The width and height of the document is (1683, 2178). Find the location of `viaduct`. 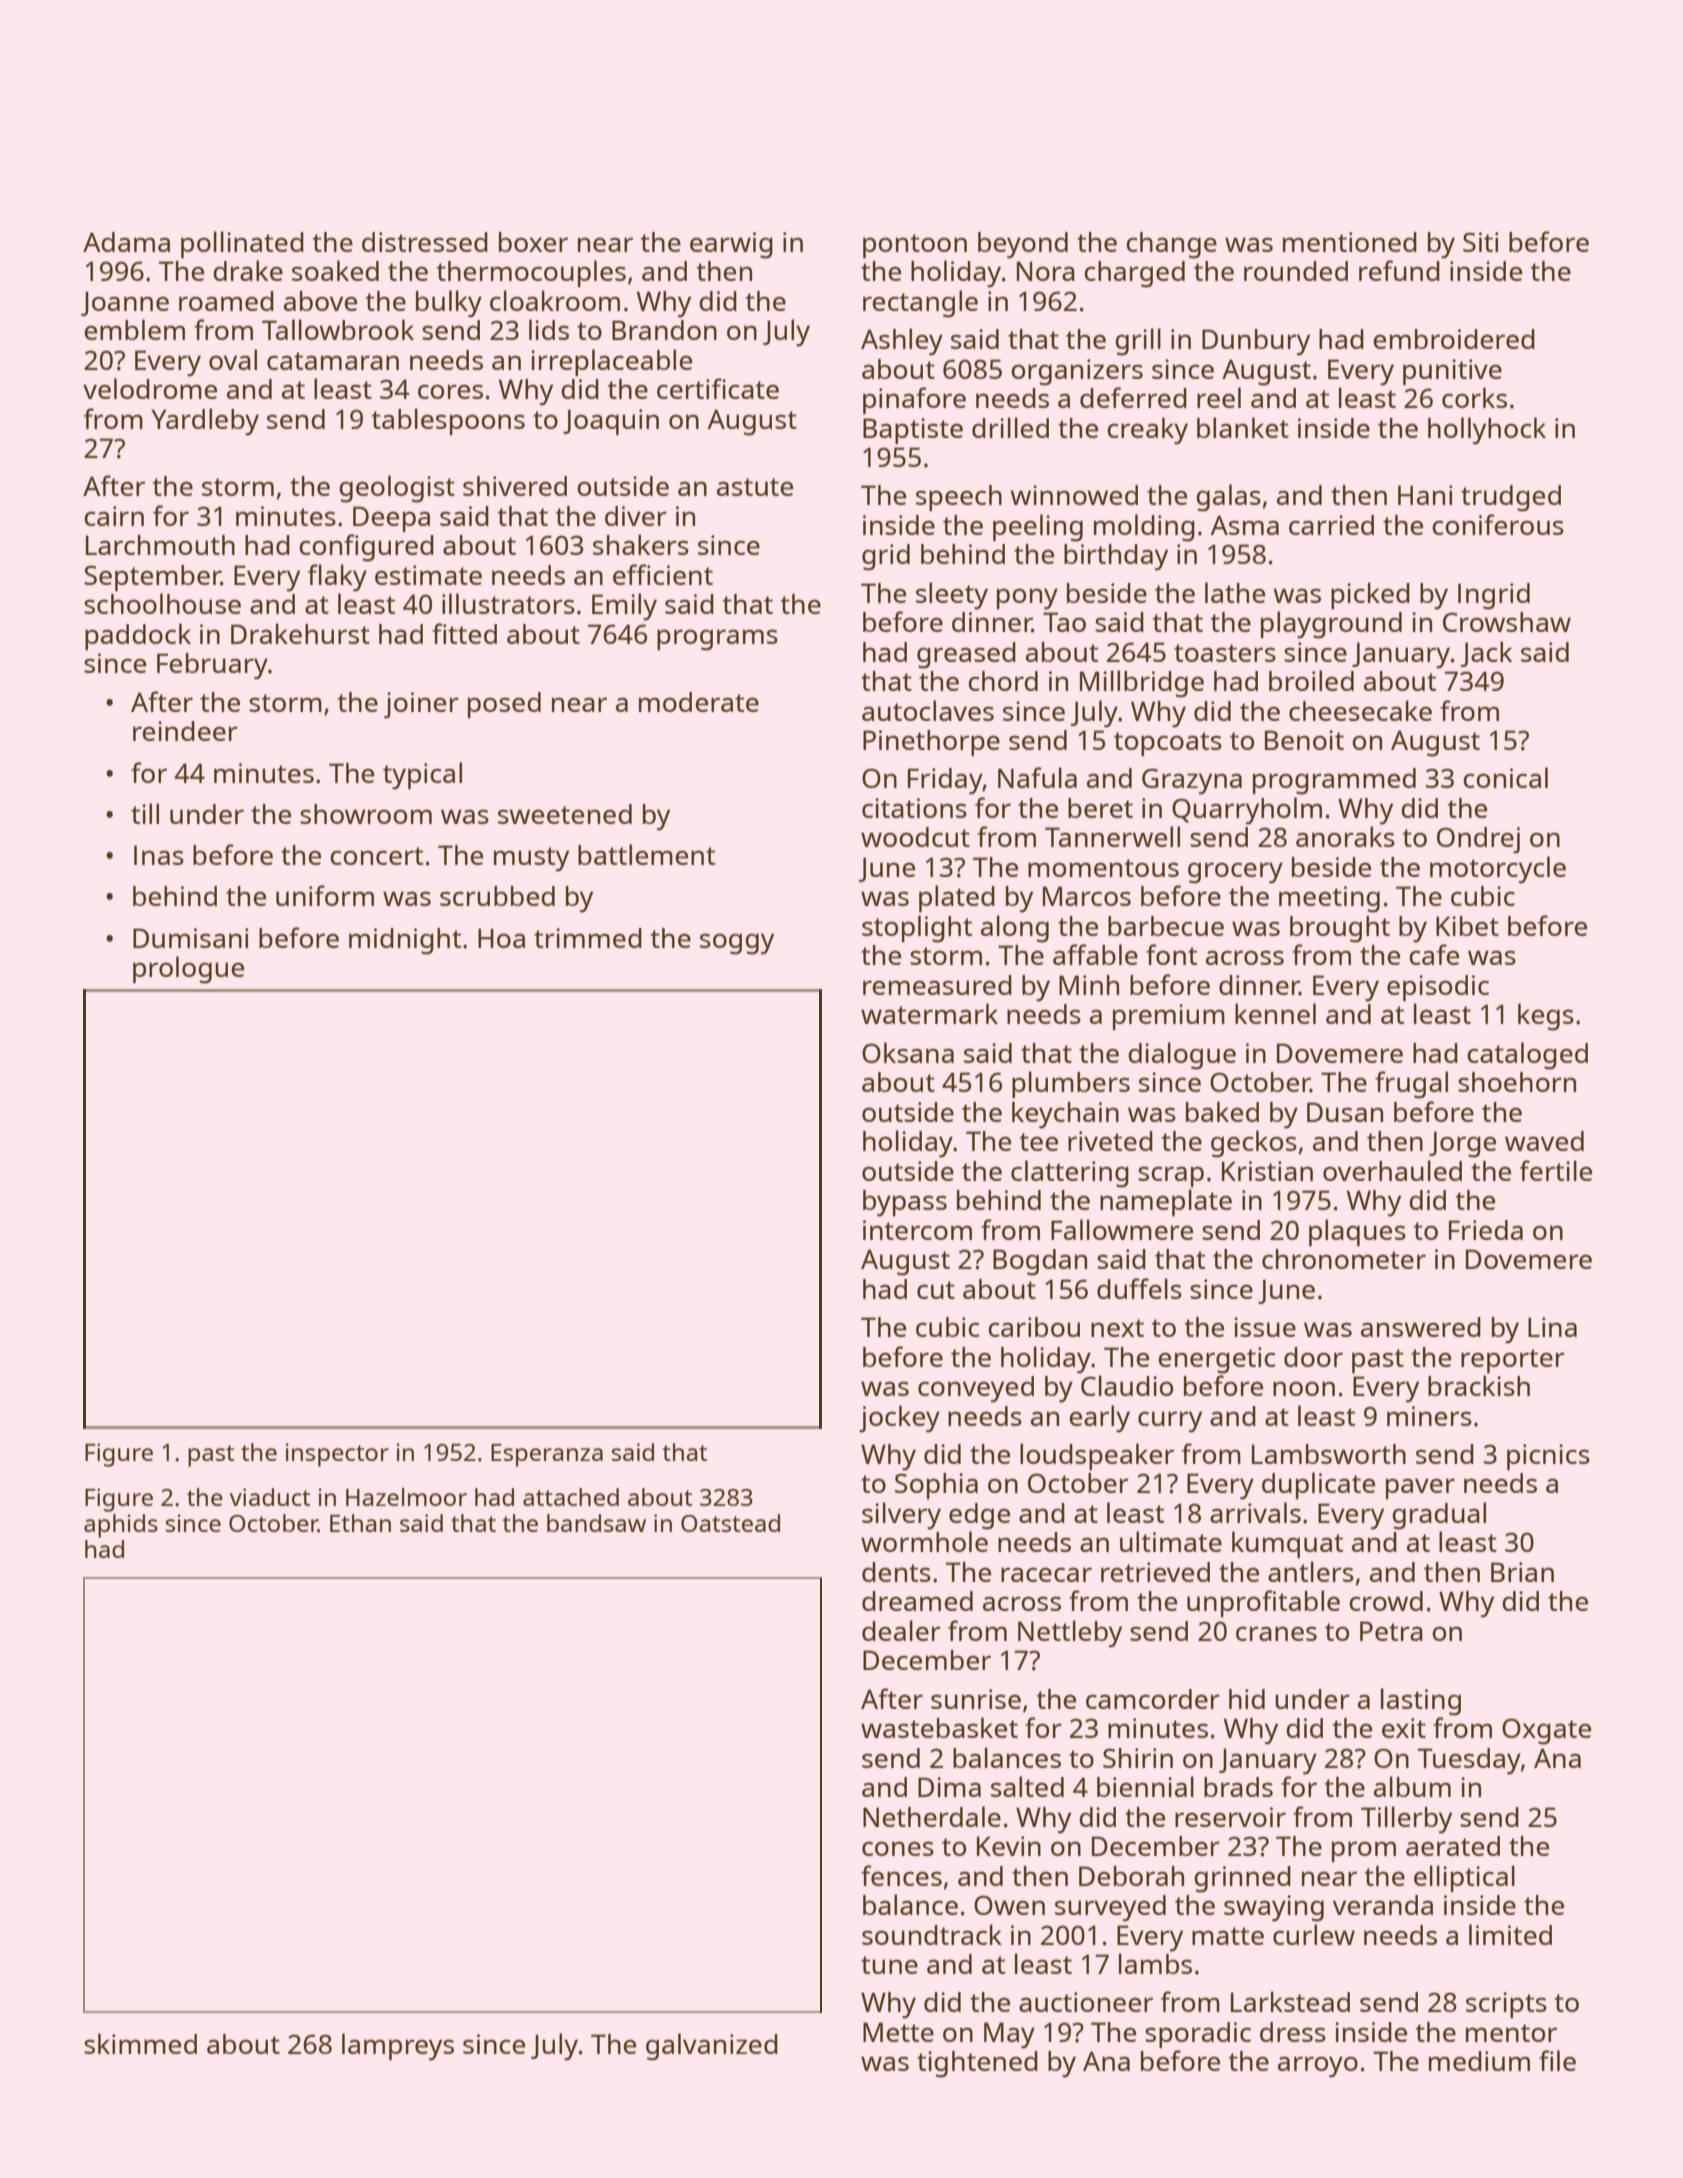

viaduct is located at coordinates (270, 1497).
